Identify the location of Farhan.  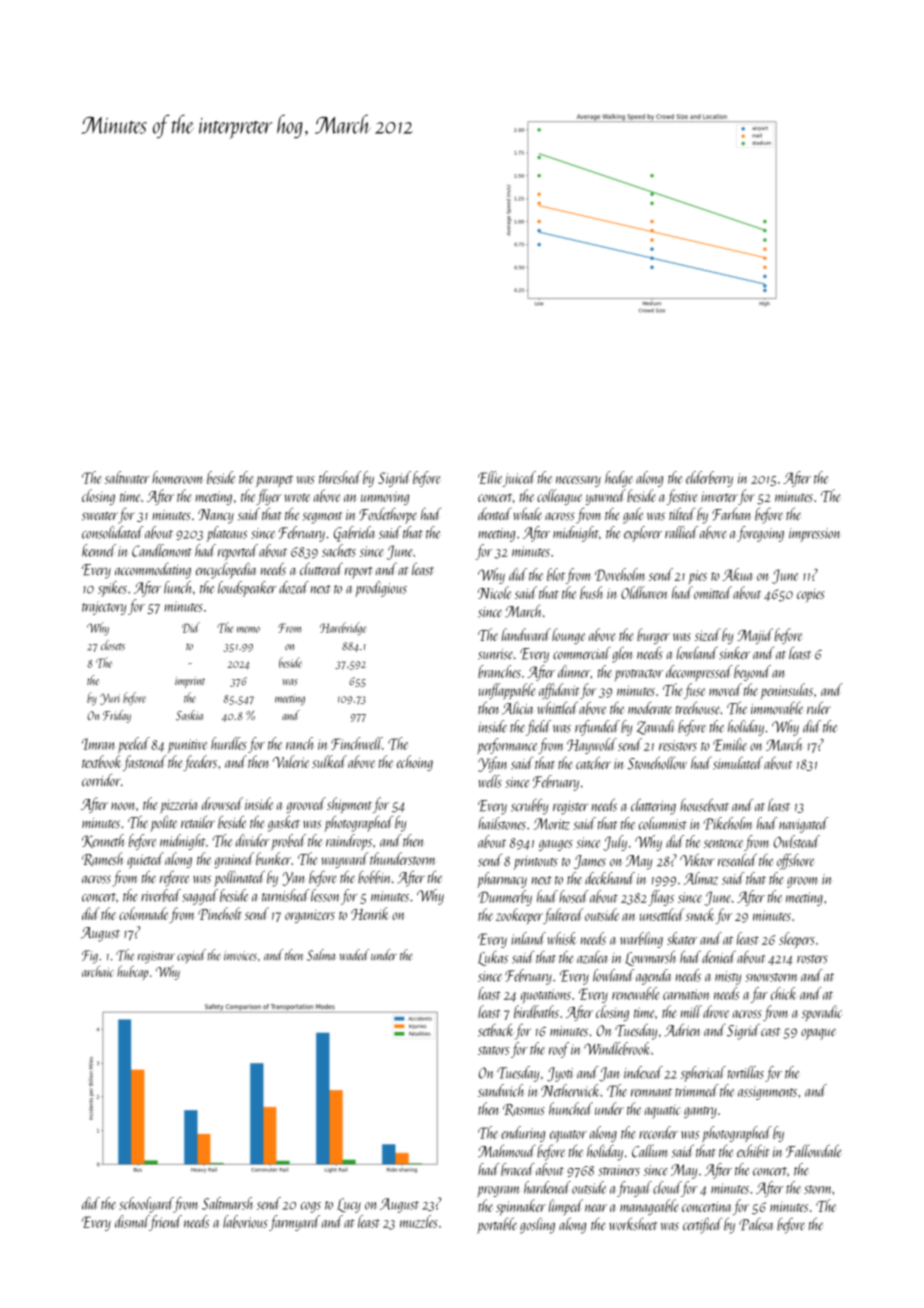
(731, 514).
